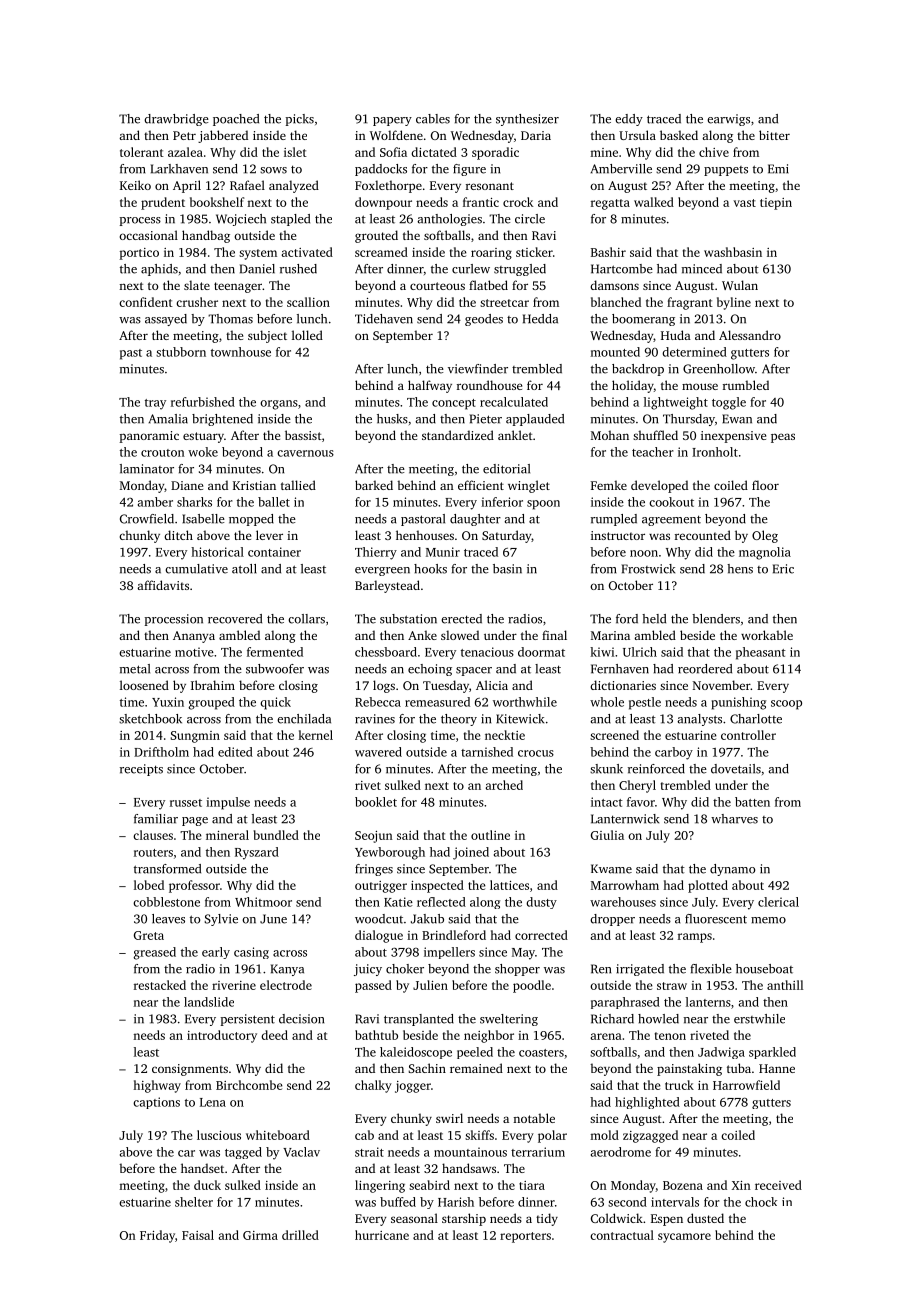 The image size is (924, 1308). Describe the element at coordinates (168, 919) in the screenshot. I see `leaves` at that location.
